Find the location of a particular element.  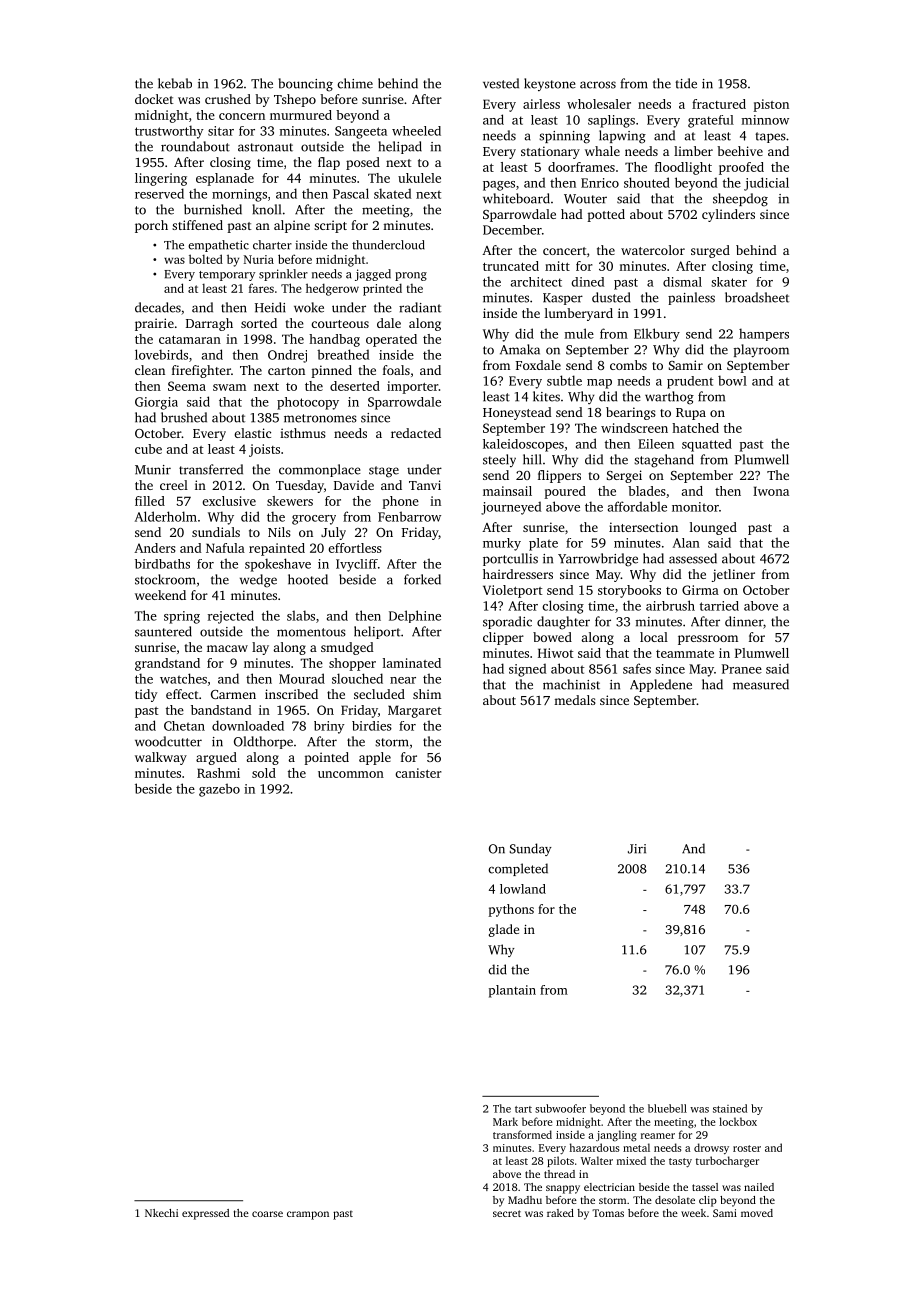

coarse is located at coordinates (267, 1214).
